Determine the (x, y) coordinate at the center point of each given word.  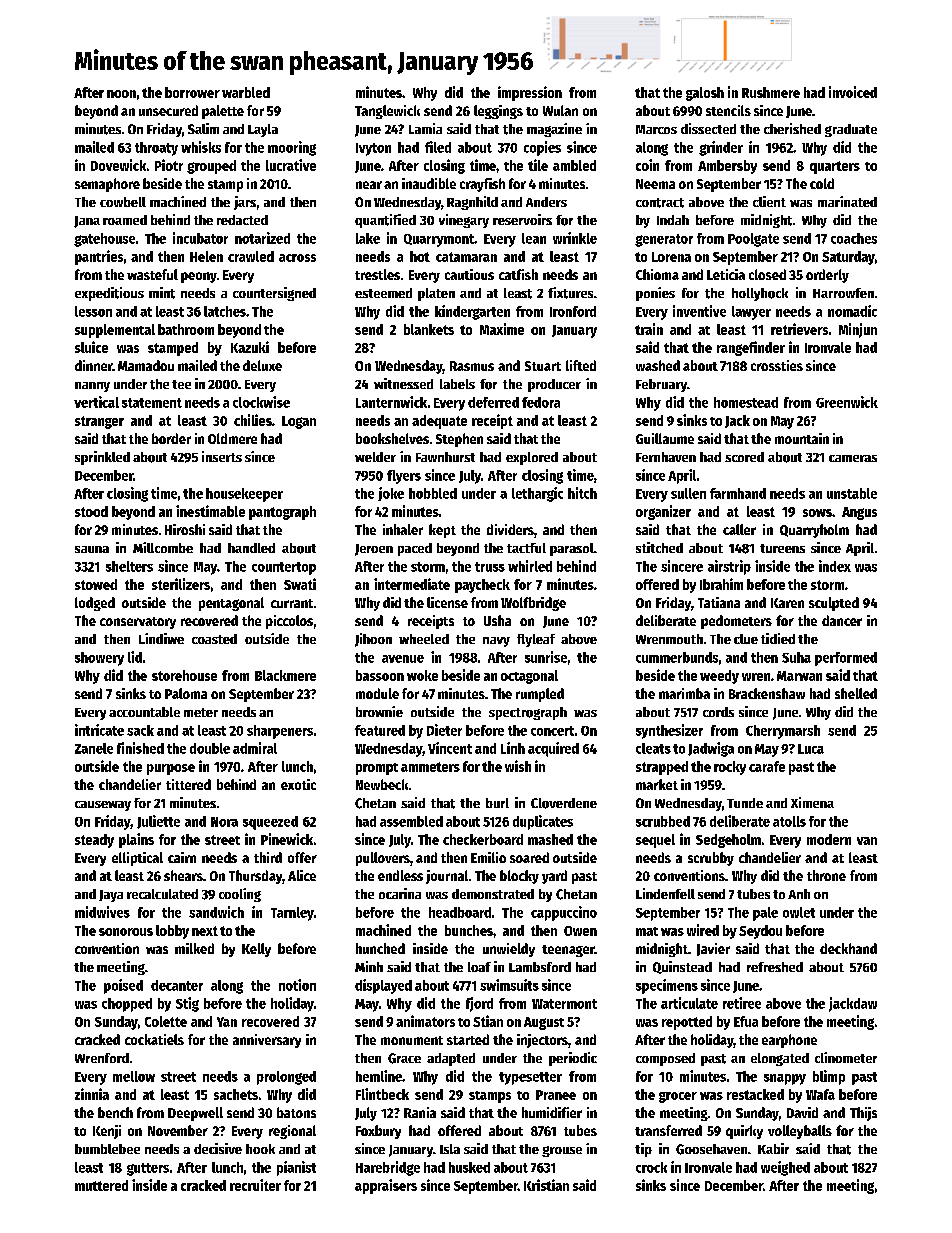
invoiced (853, 92)
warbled (246, 92)
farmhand (738, 493)
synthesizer (669, 731)
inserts (222, 456)
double (210, 748)
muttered (101, 1185)
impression (530, 93)
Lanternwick (391, 402)
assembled (411, 821)
